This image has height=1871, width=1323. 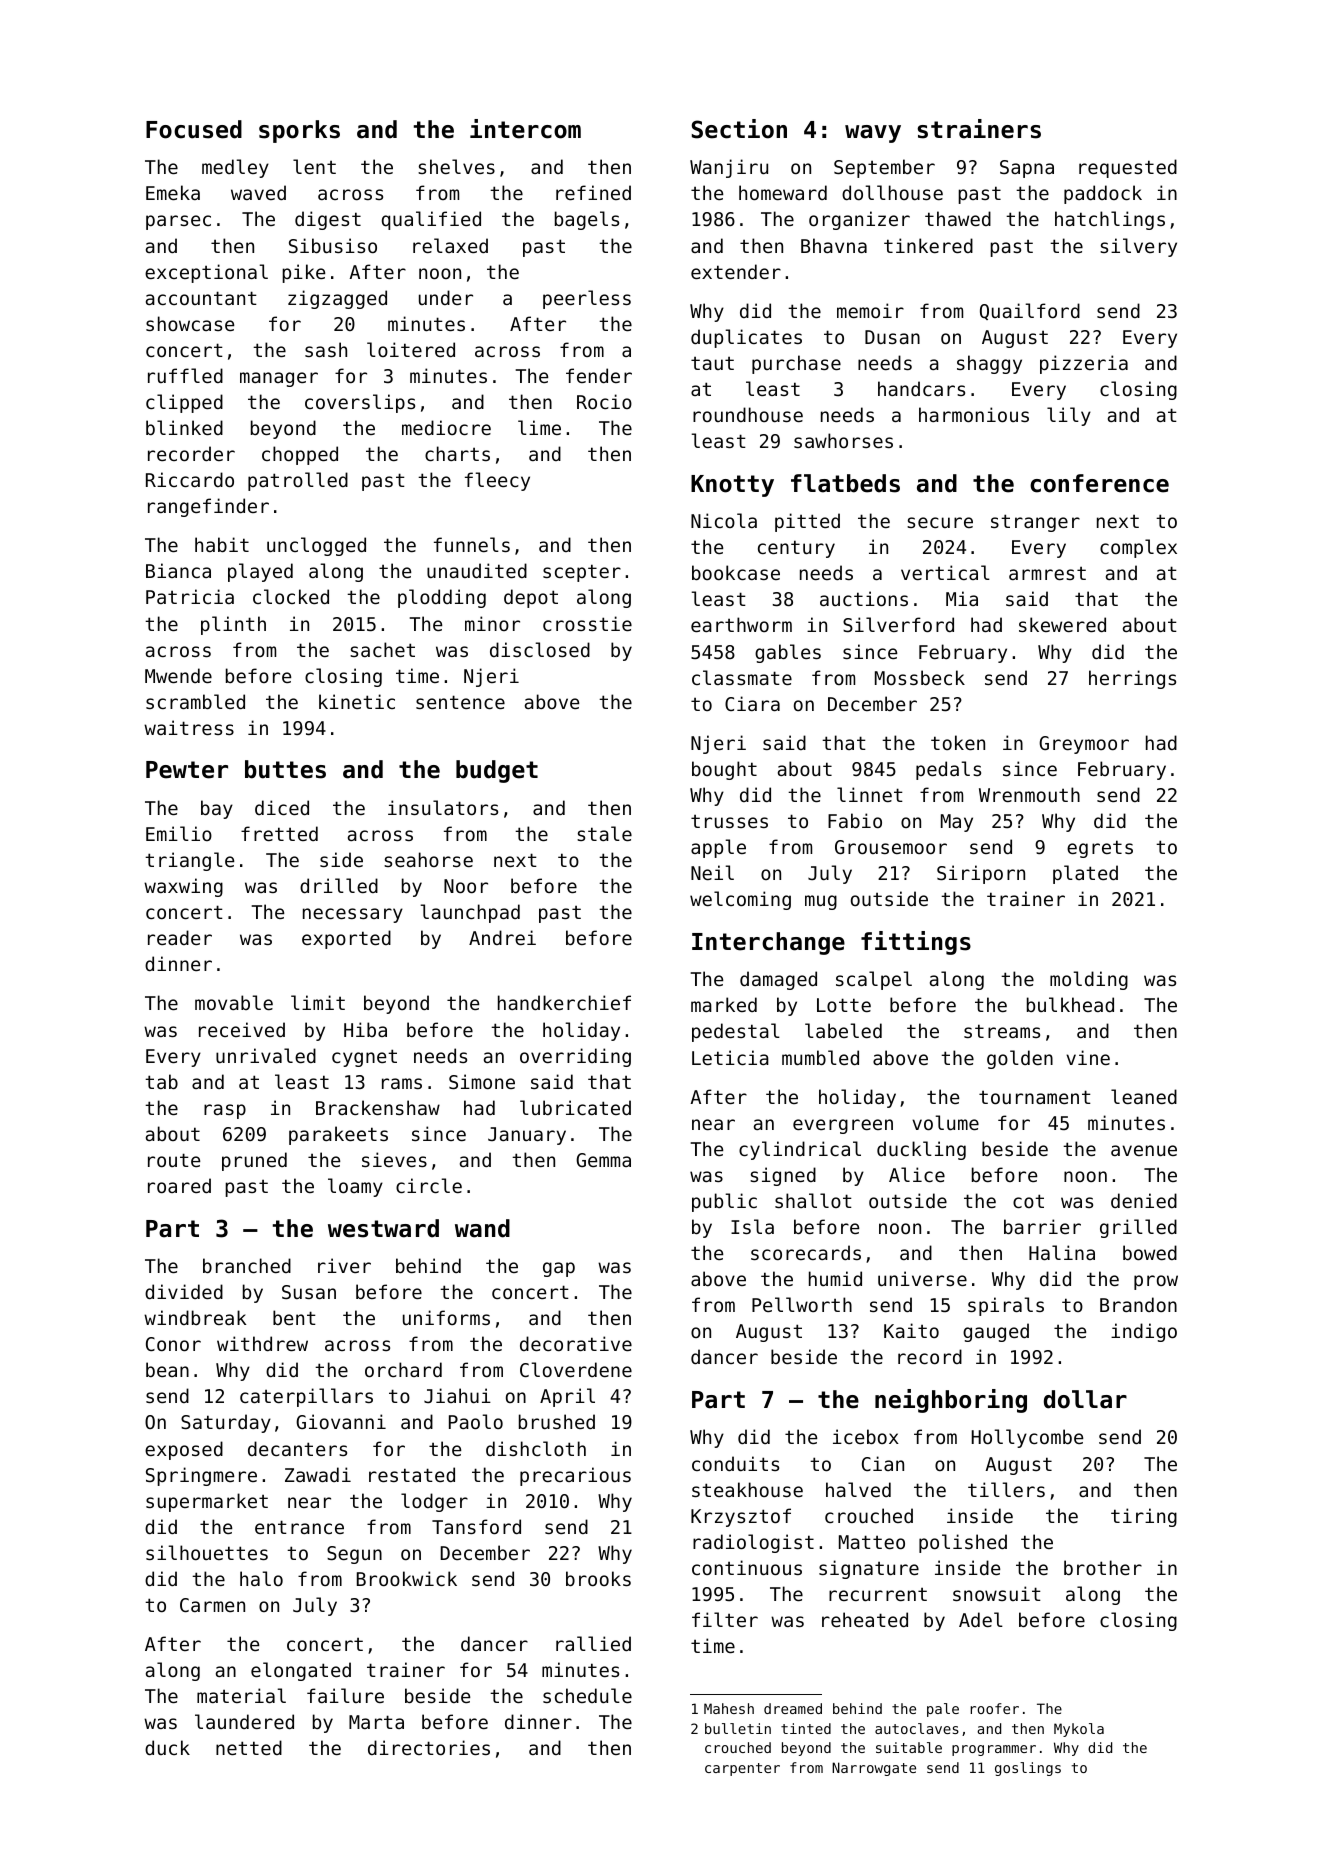 I want to click on intercom, so click(x=525, y=129).
